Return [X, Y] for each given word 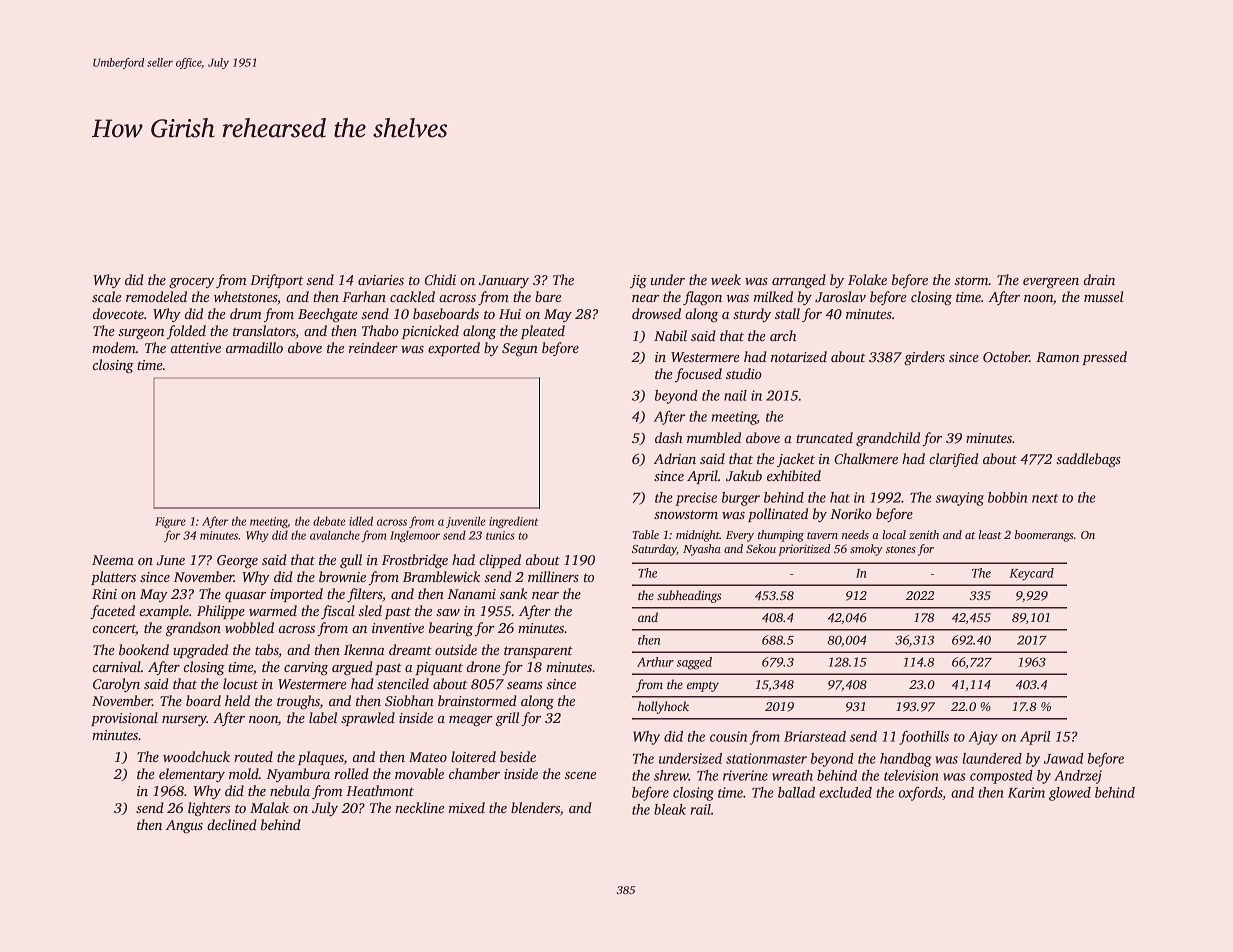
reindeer [373, 347]
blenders [535, 807]
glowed [1070, 794]
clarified [953, 460]
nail [735, 395]
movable [419, 773]
